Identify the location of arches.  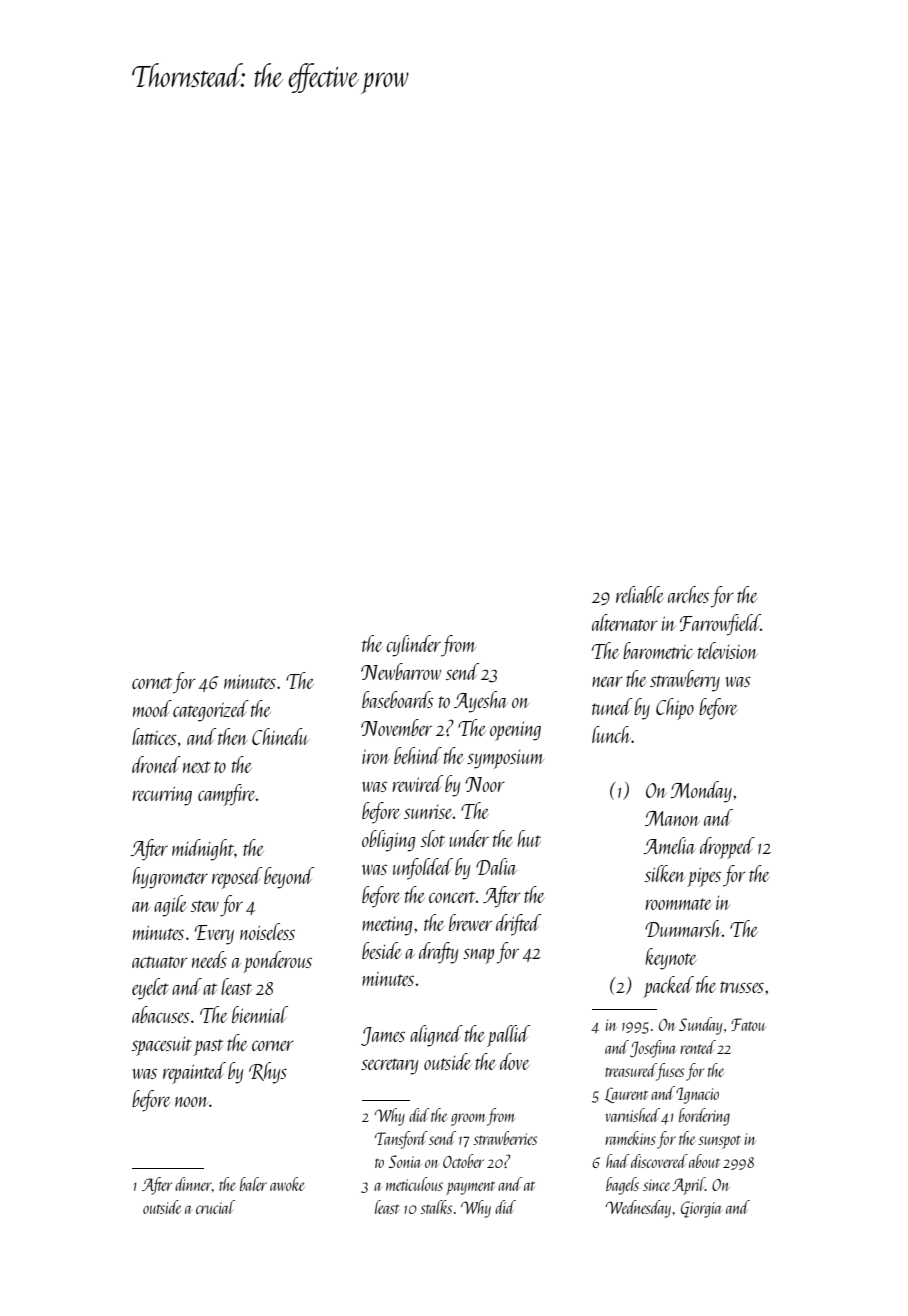
(688, 594).
